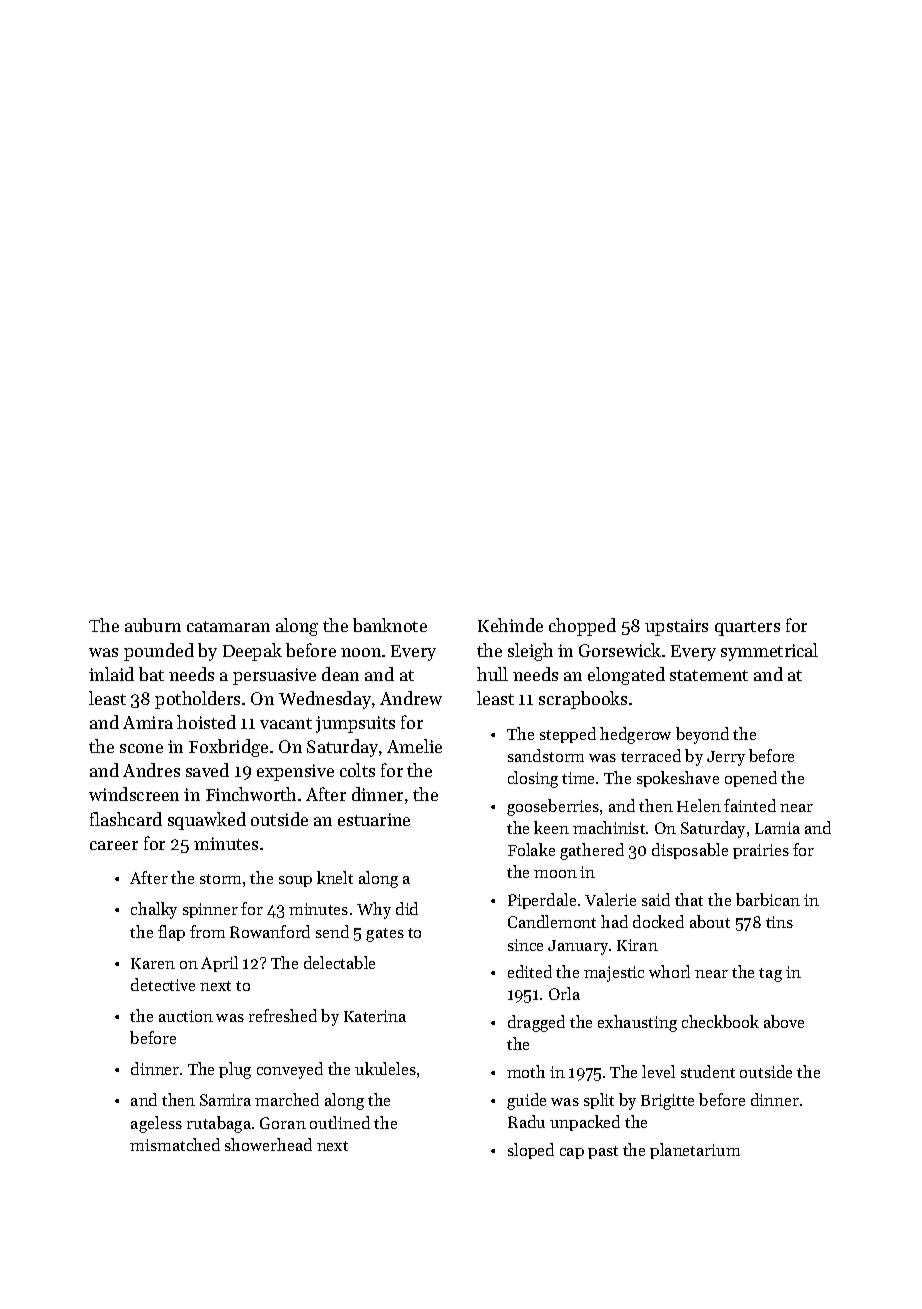 The image size is (922, 1309). Describe the element at coordinates (695, 1151) in the image. I see `planetarium` at that location.
